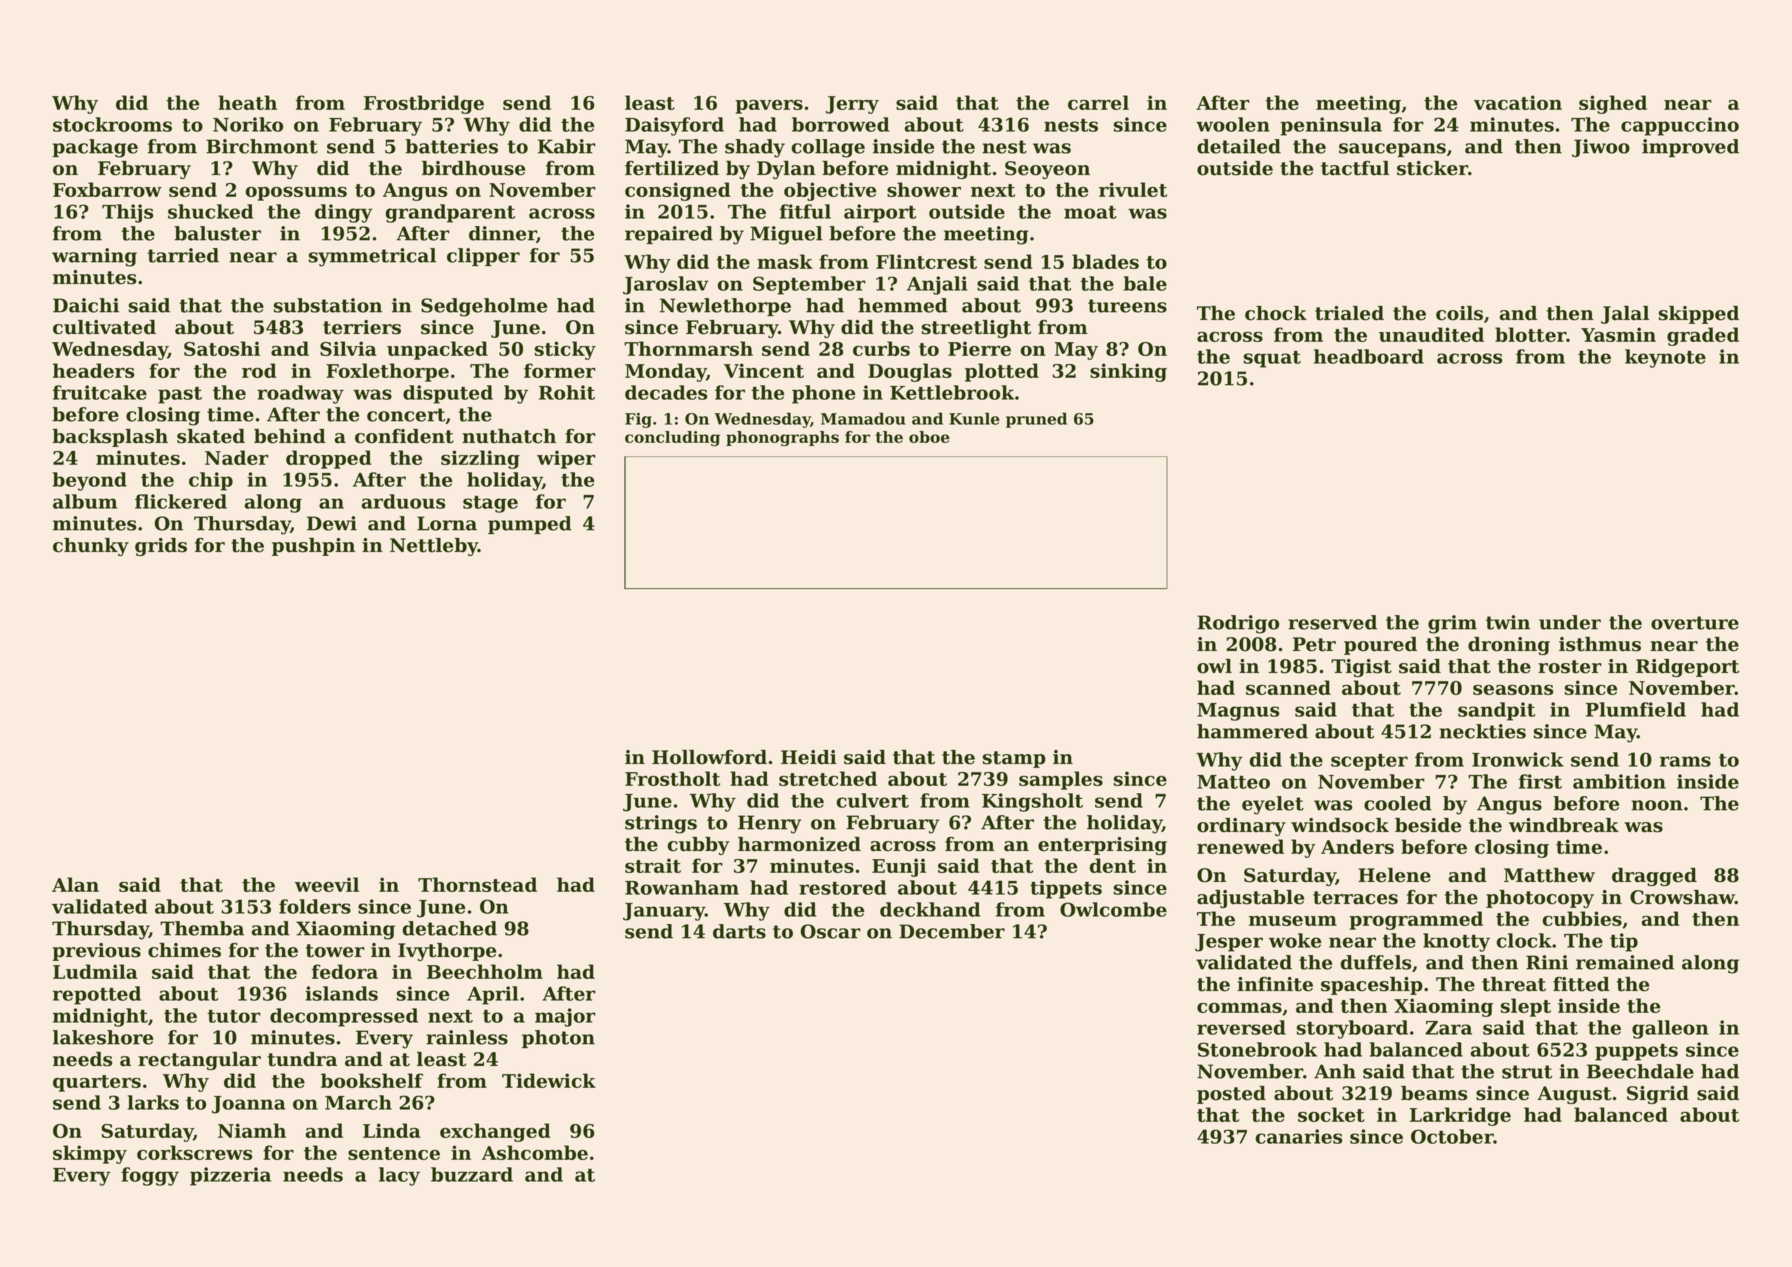 This screenshot has width=1792, height=1267. Describe the element at coordinates (566, 459) in the screenshot. I see `wiper` at that location.
